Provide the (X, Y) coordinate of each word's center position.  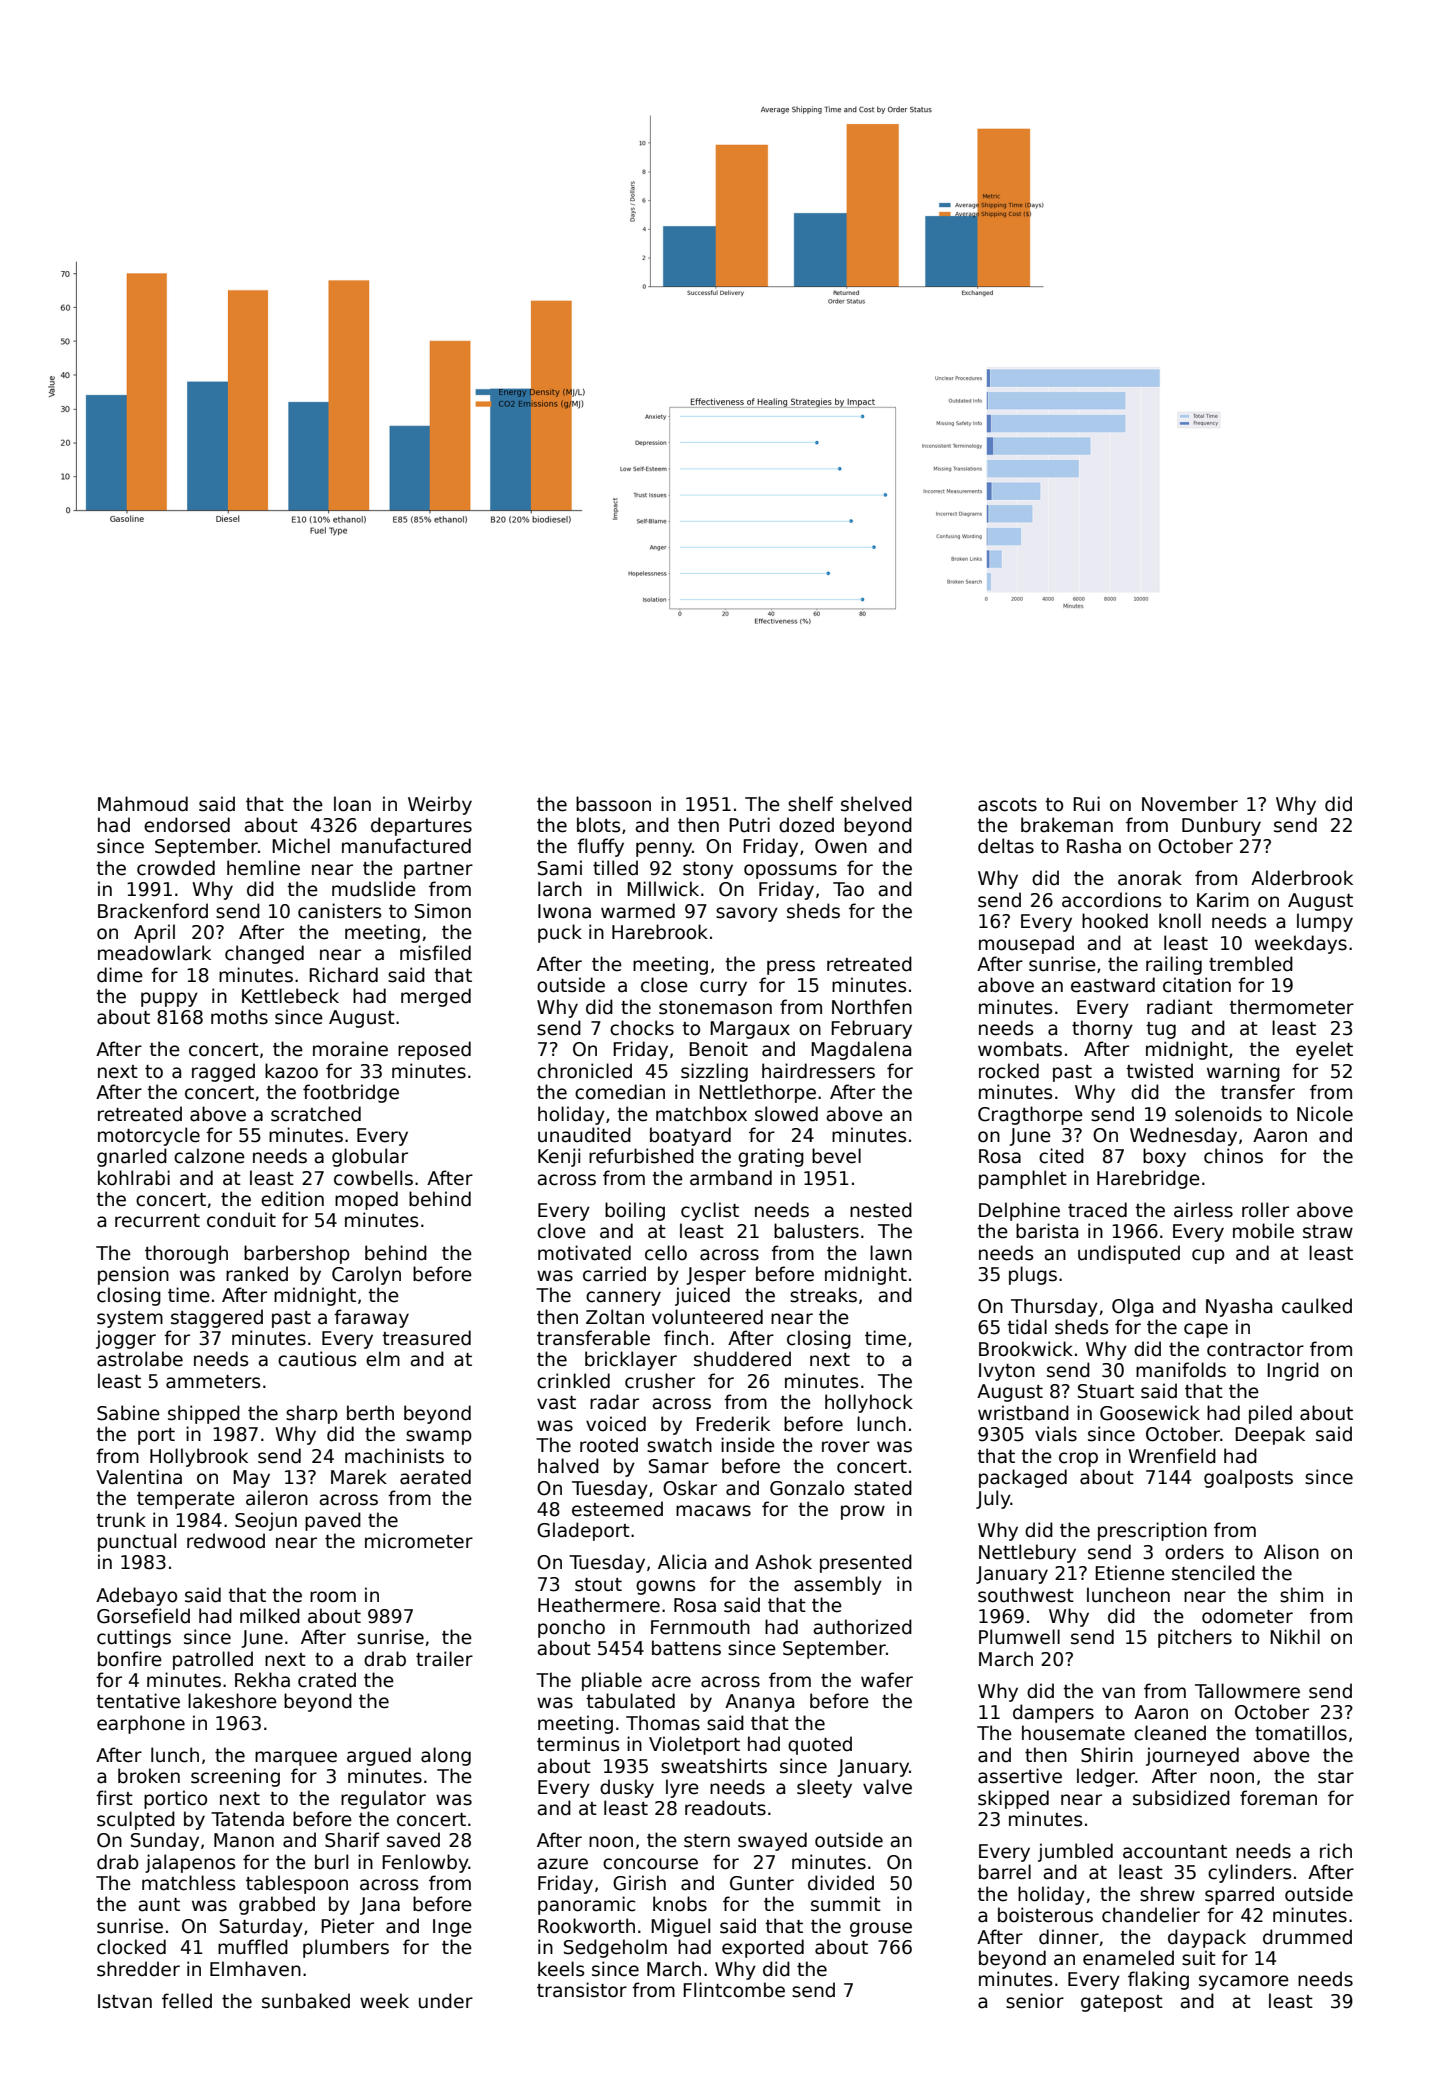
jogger (126, 1339)
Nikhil (1295, 1636)
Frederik (733, 1424)
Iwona (564, 911)
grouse (881, 1929)
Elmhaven (255, 1969)
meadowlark (154, 953)
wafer (887, 1680)
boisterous (1045, 1915)
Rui (1086, 804)
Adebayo (136, 1596)
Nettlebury (1027, 1553)
